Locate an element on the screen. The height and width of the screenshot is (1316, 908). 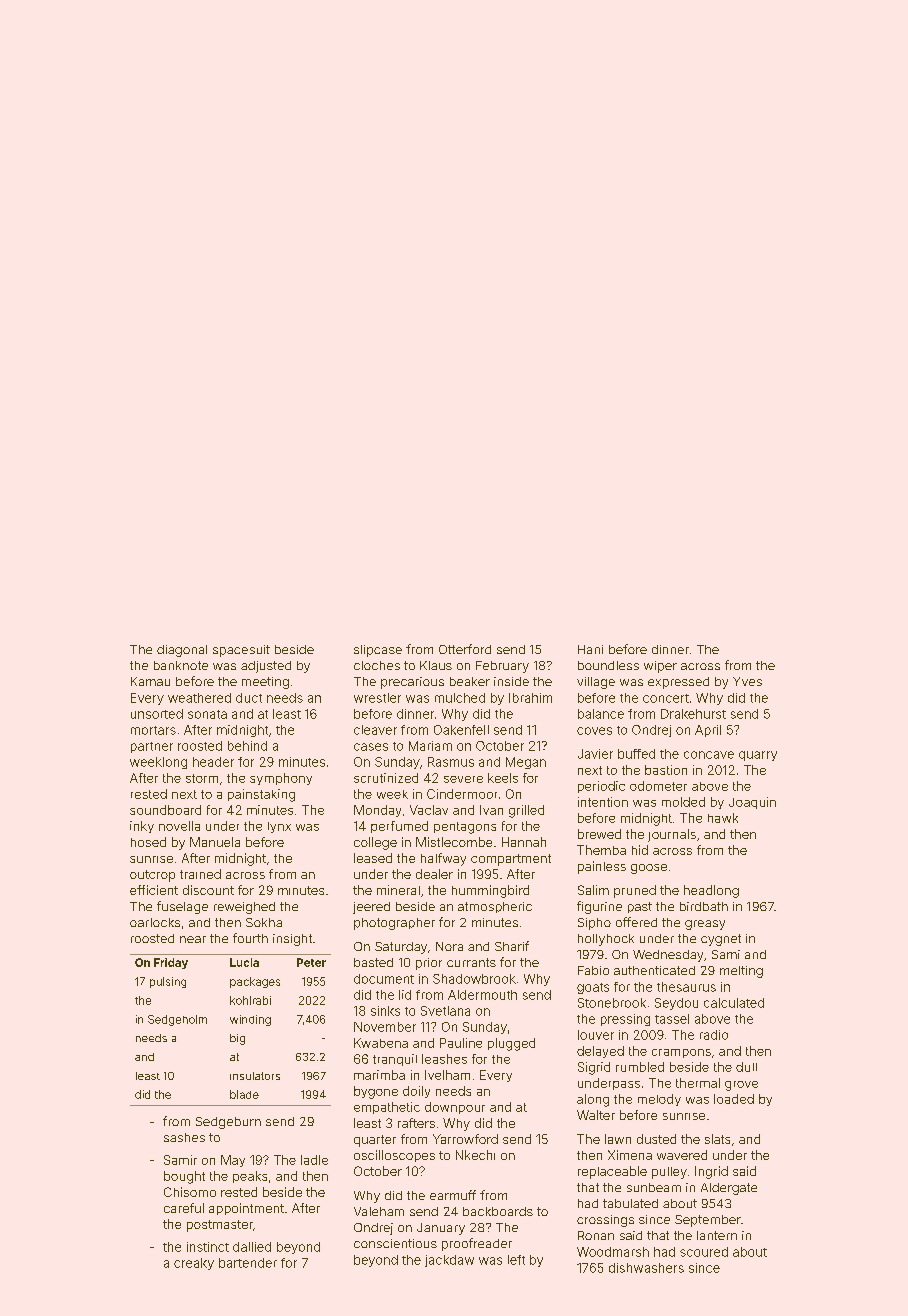
jackdaw is located at coordinates (449, 1261).
